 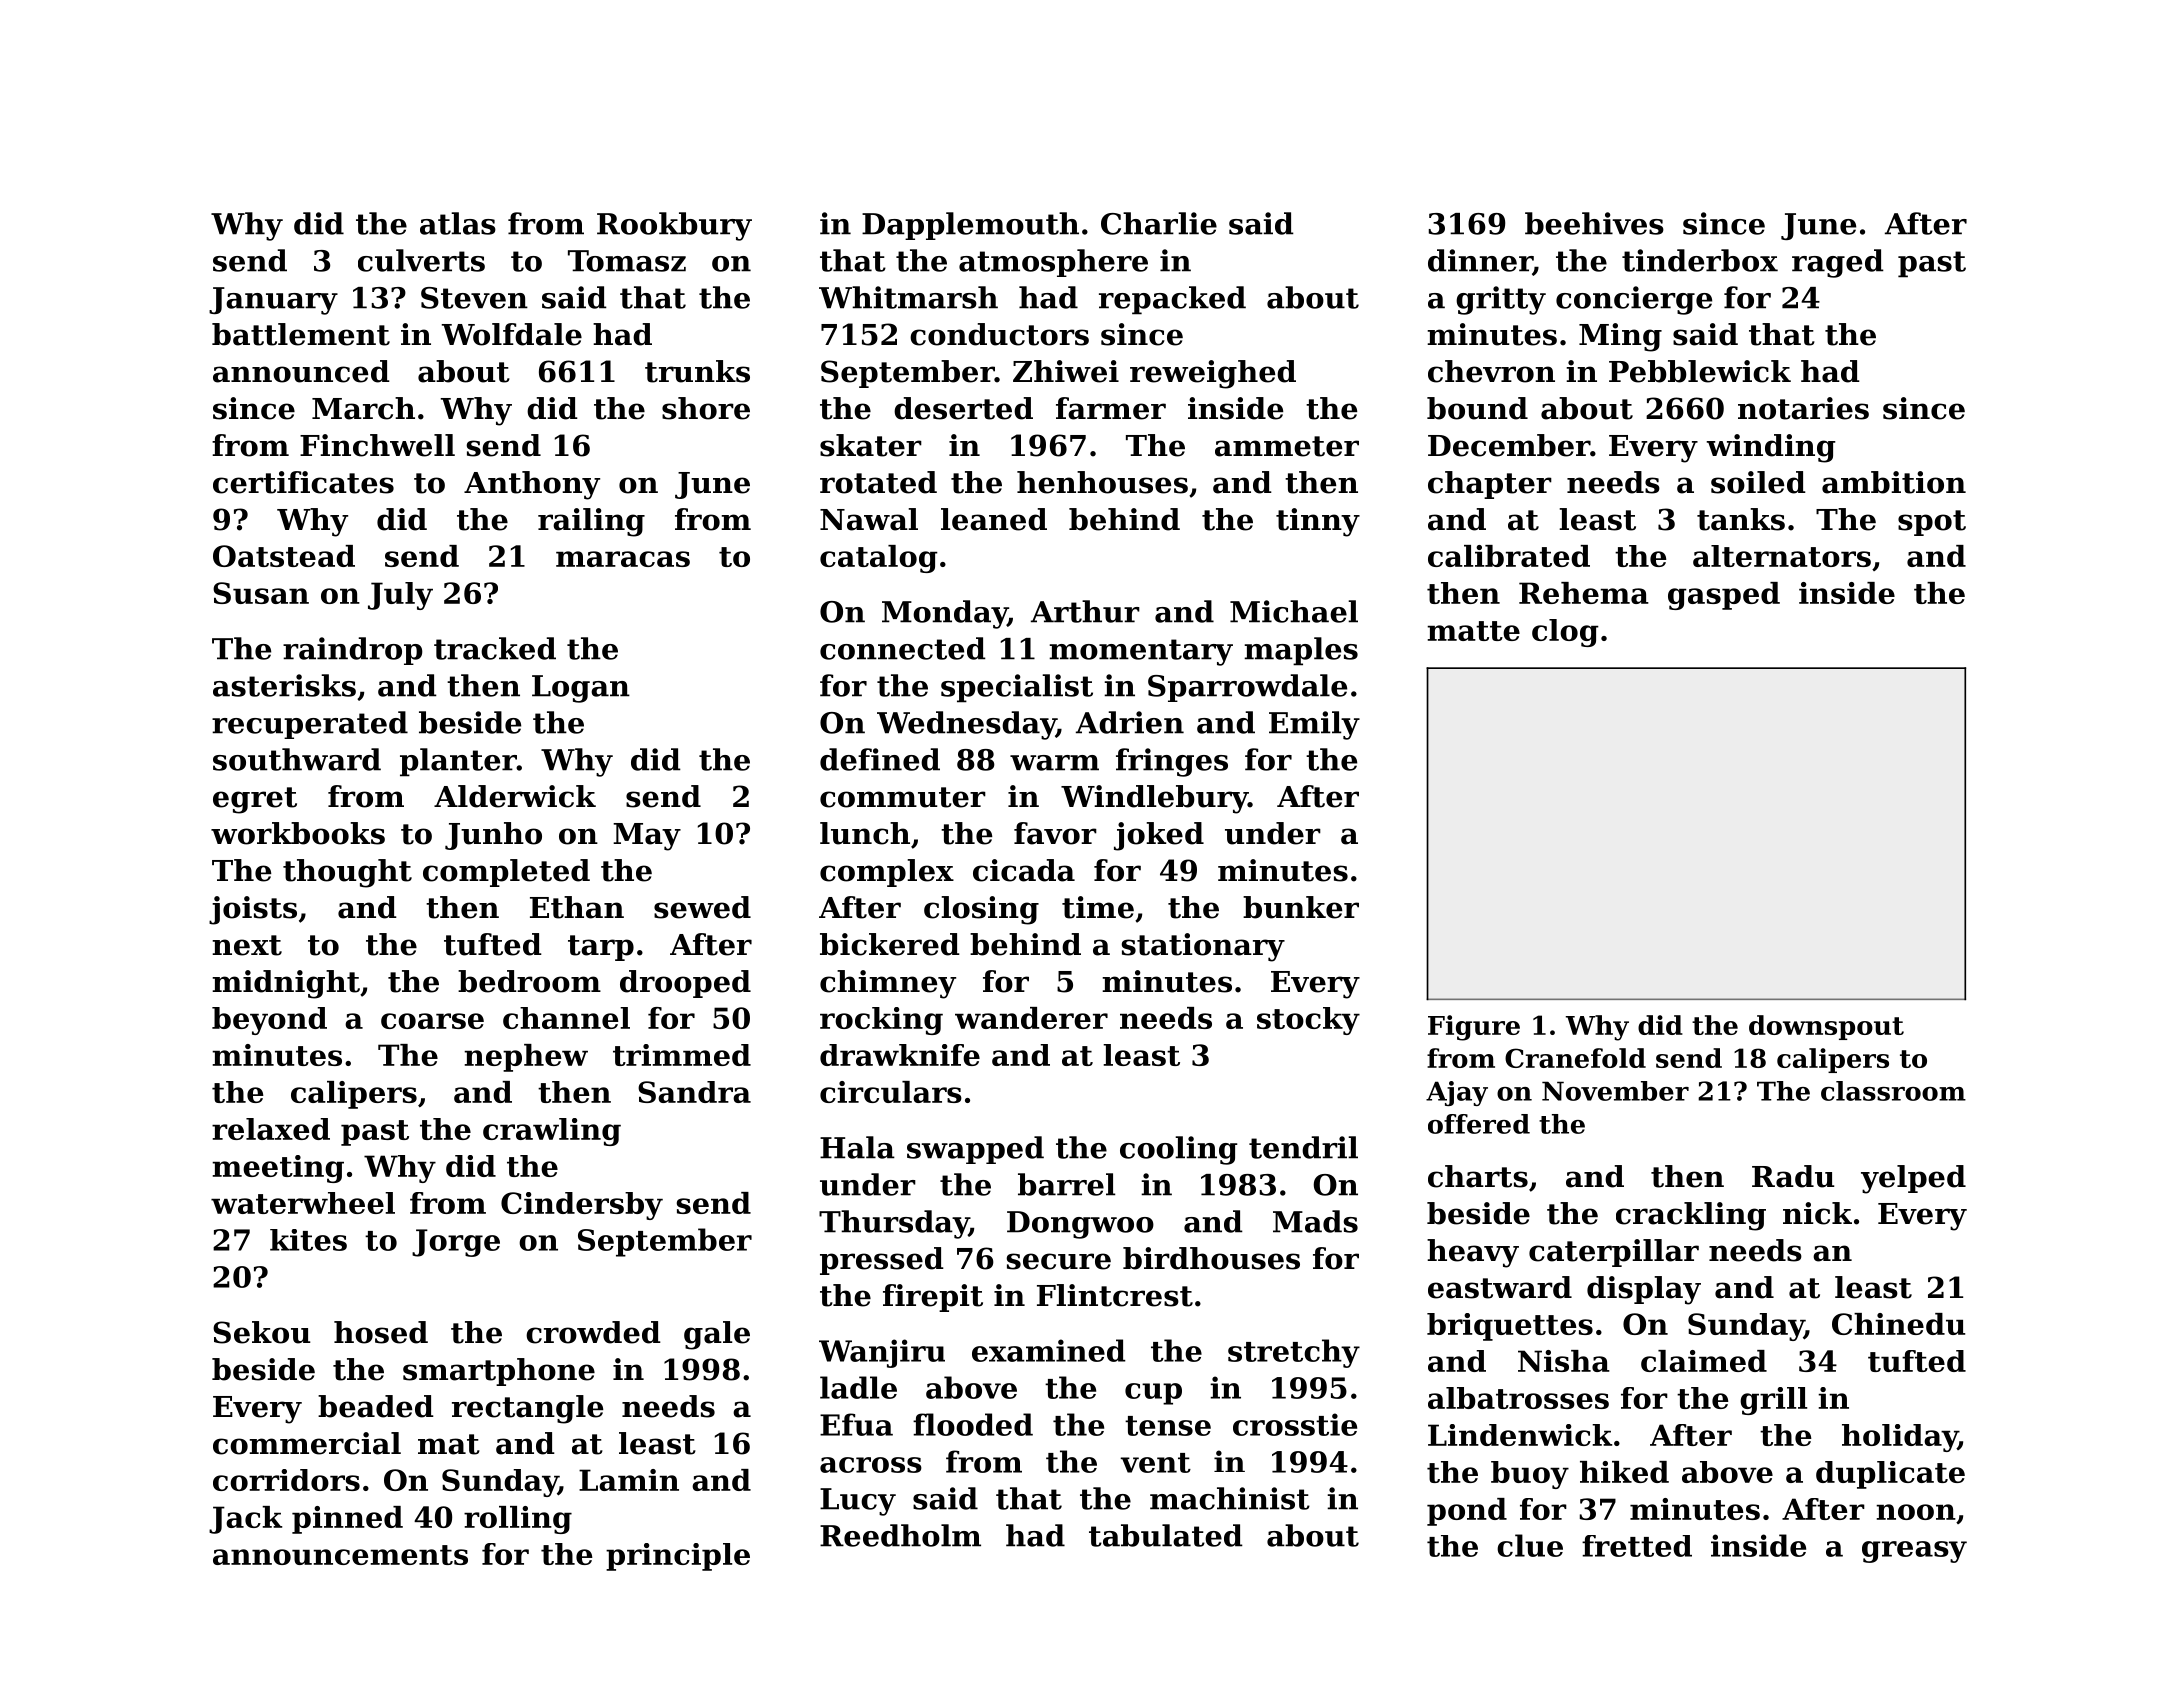 What do you see at coordinates (1898, 1324) in the screenshot?
I see `Chinedu` at bounding box center [1898, 1324].
